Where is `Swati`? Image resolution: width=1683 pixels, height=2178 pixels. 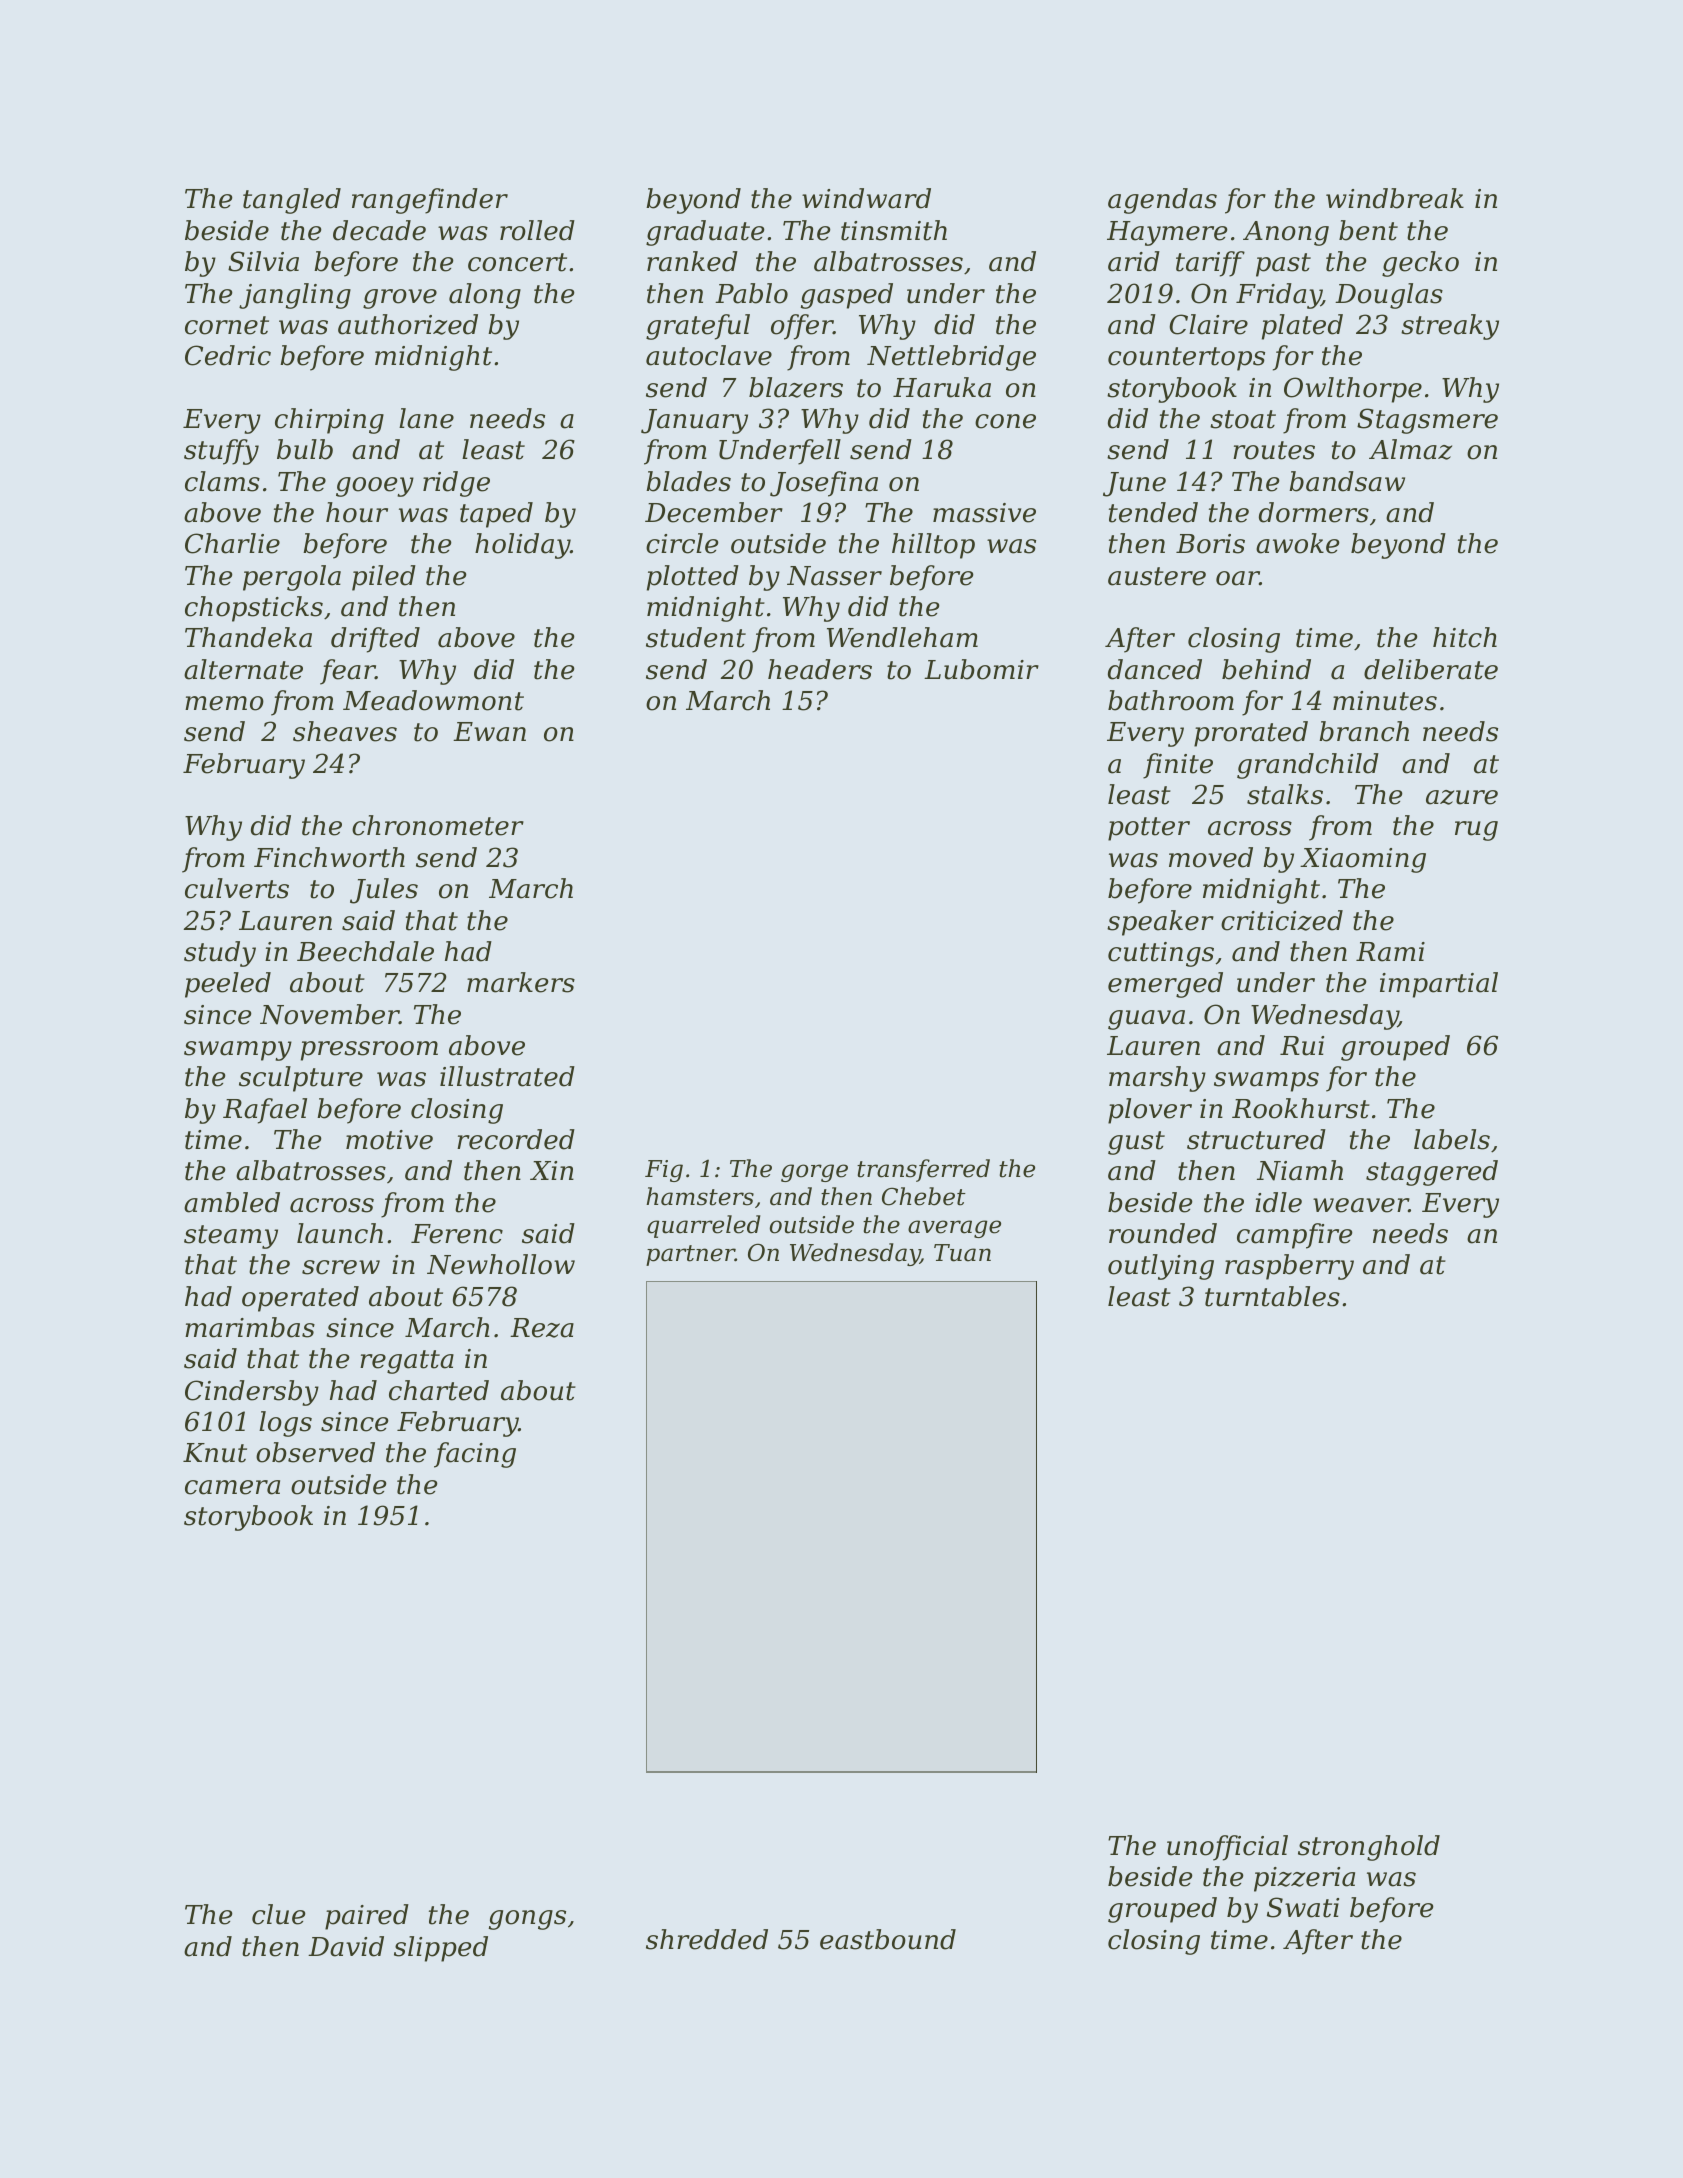
Swati is located at coordinates (1303, 1907).
